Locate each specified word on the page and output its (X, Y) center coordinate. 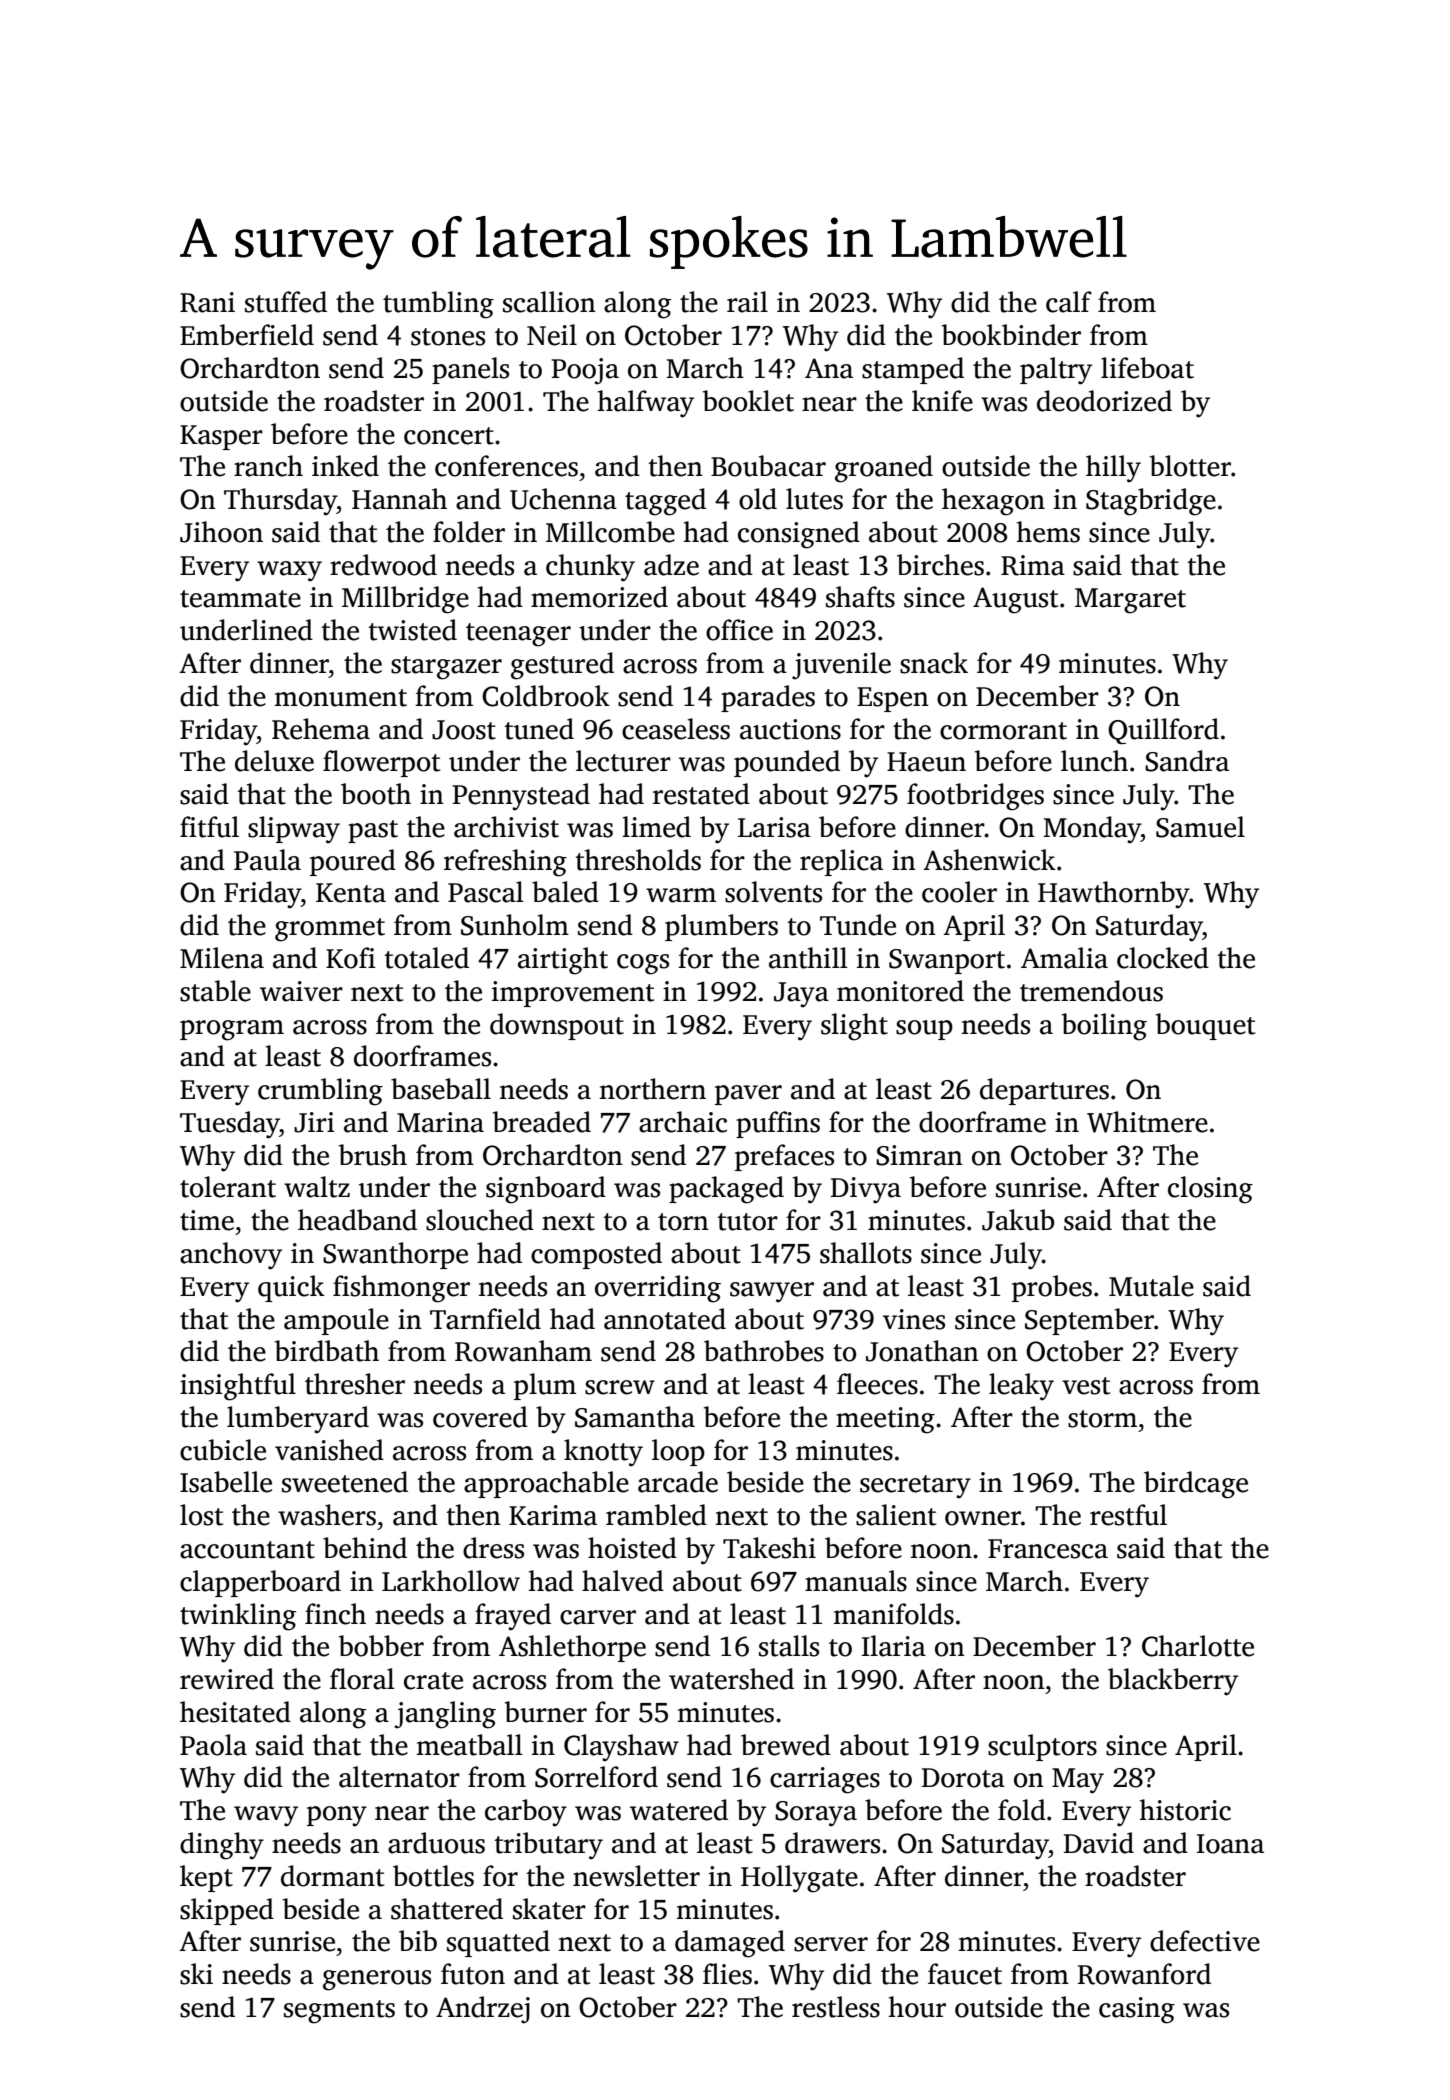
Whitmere (1147, 1122)
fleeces (877, 1384)
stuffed (286, 302)
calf (1069, 302)
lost (201, 1515)
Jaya (801, 995)
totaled (426, 958)
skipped (227, 1911)
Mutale (1151, 1286)
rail (747, 302)
